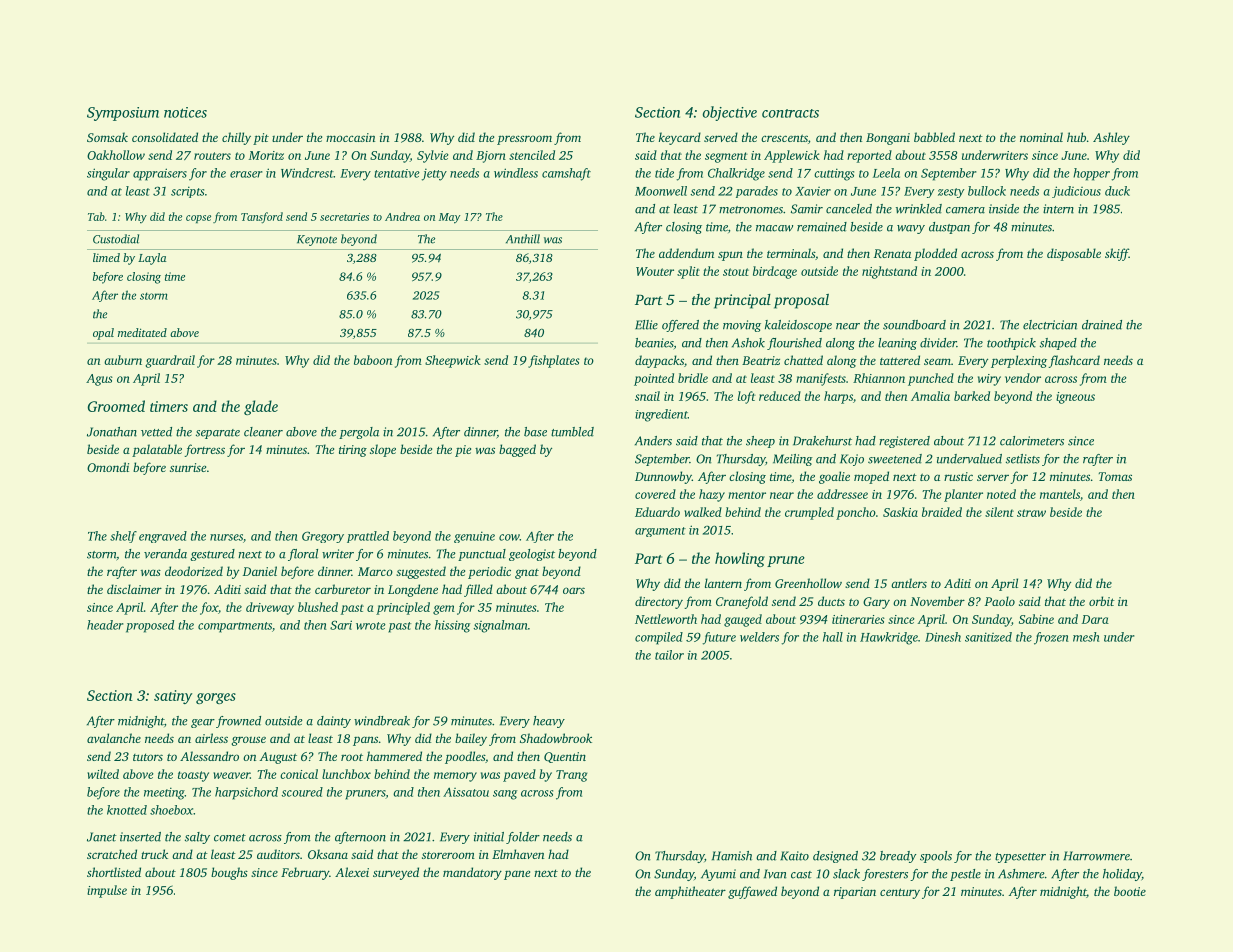 The height and width of the document is (952, 1233). Describe the element at coordinates (524, 140) in the document. I see `pressroom` at that location.
